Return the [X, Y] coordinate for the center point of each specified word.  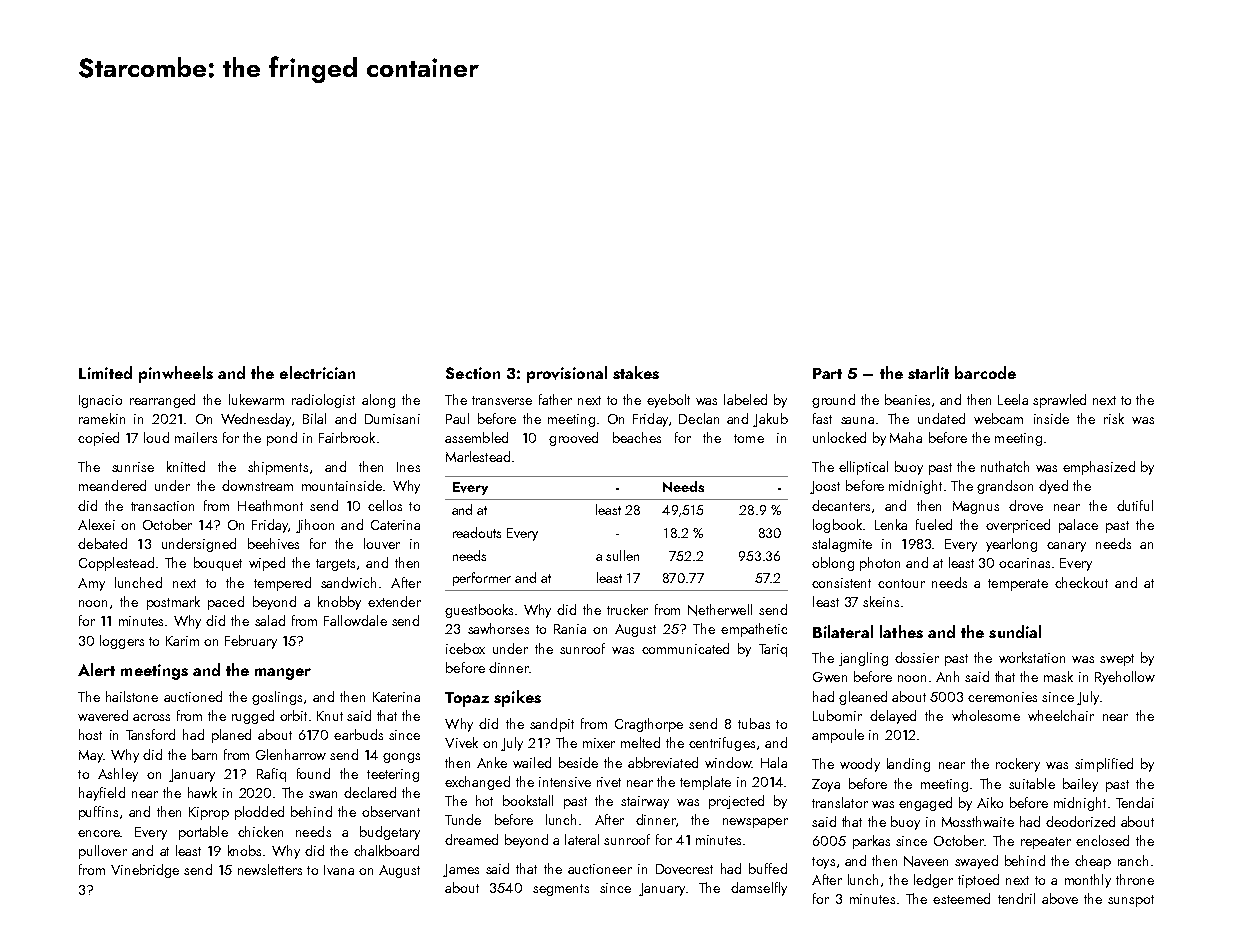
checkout [1081, 582]
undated [941, 418]
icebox [465, 648]
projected [736, 802]
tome [749, 438]
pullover [103, 852]
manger [283, 674]
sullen [622, 555]
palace [1078, 526]
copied [98, 439]
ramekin [102, 418]
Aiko [990, 802]
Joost [825, 487]
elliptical [863, 468]
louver [382, 543]
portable [203, 833]
